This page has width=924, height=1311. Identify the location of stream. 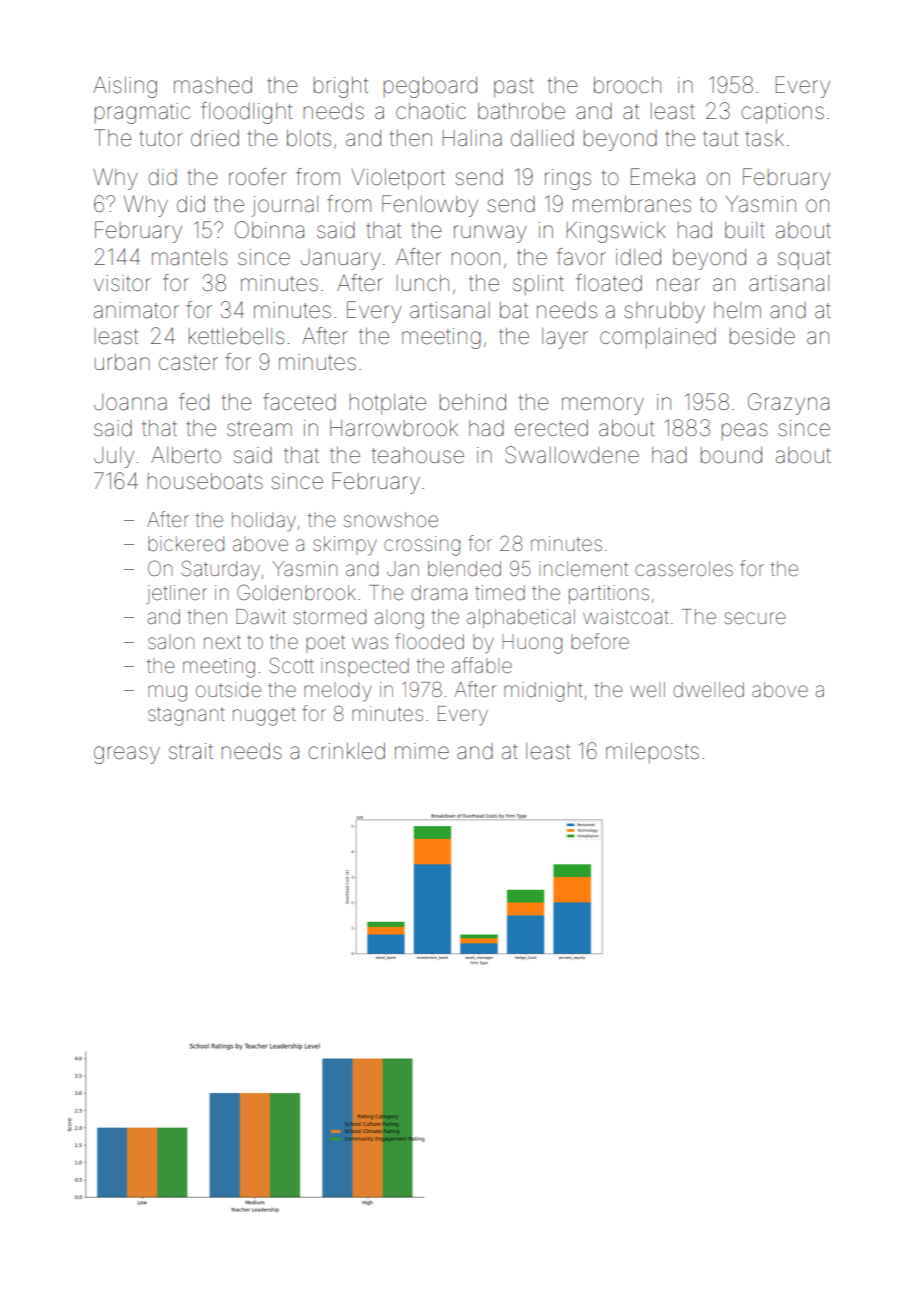
(259, 429).
